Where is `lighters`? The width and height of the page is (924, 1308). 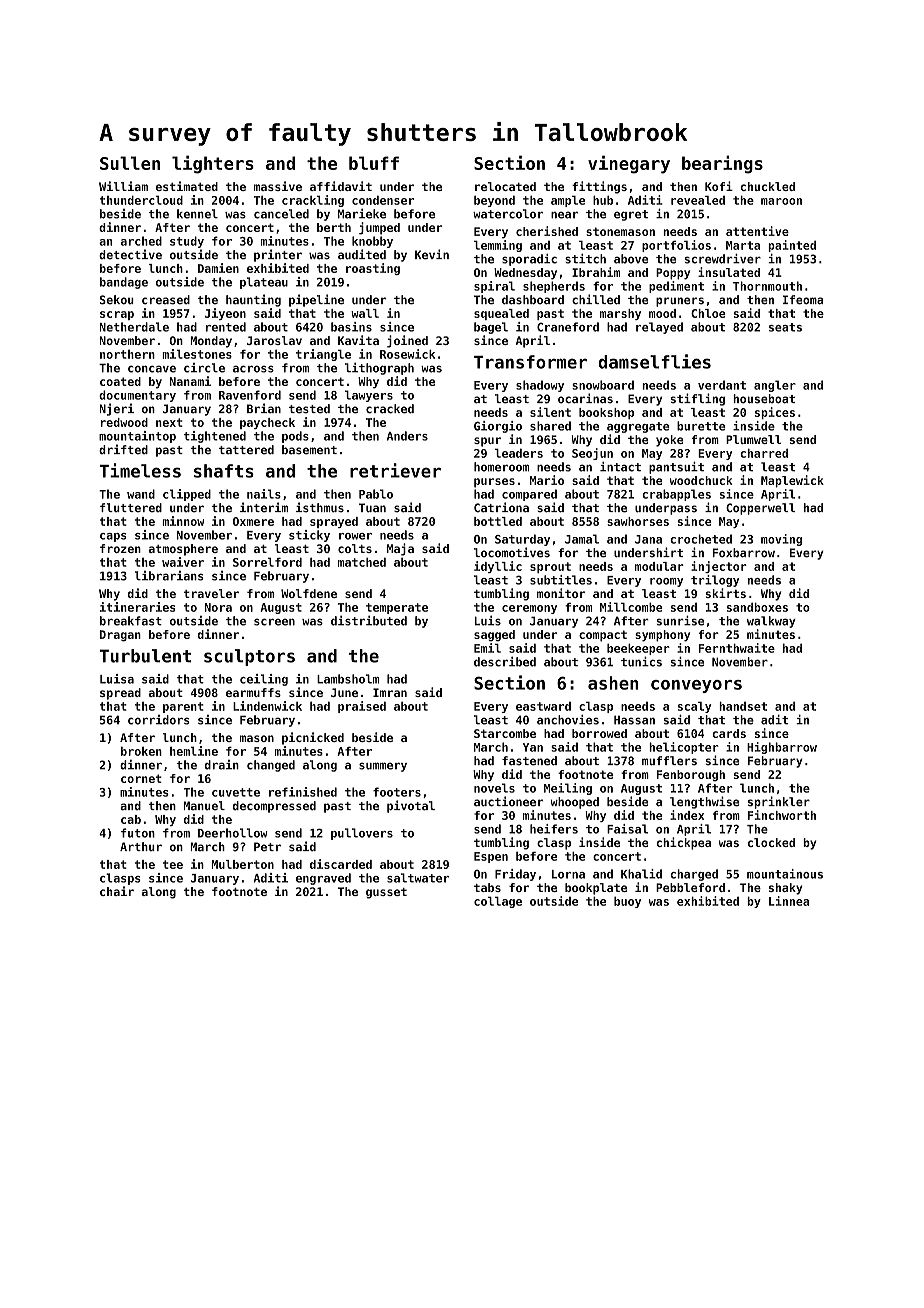
lighters is located at coordinates (213, 164).
